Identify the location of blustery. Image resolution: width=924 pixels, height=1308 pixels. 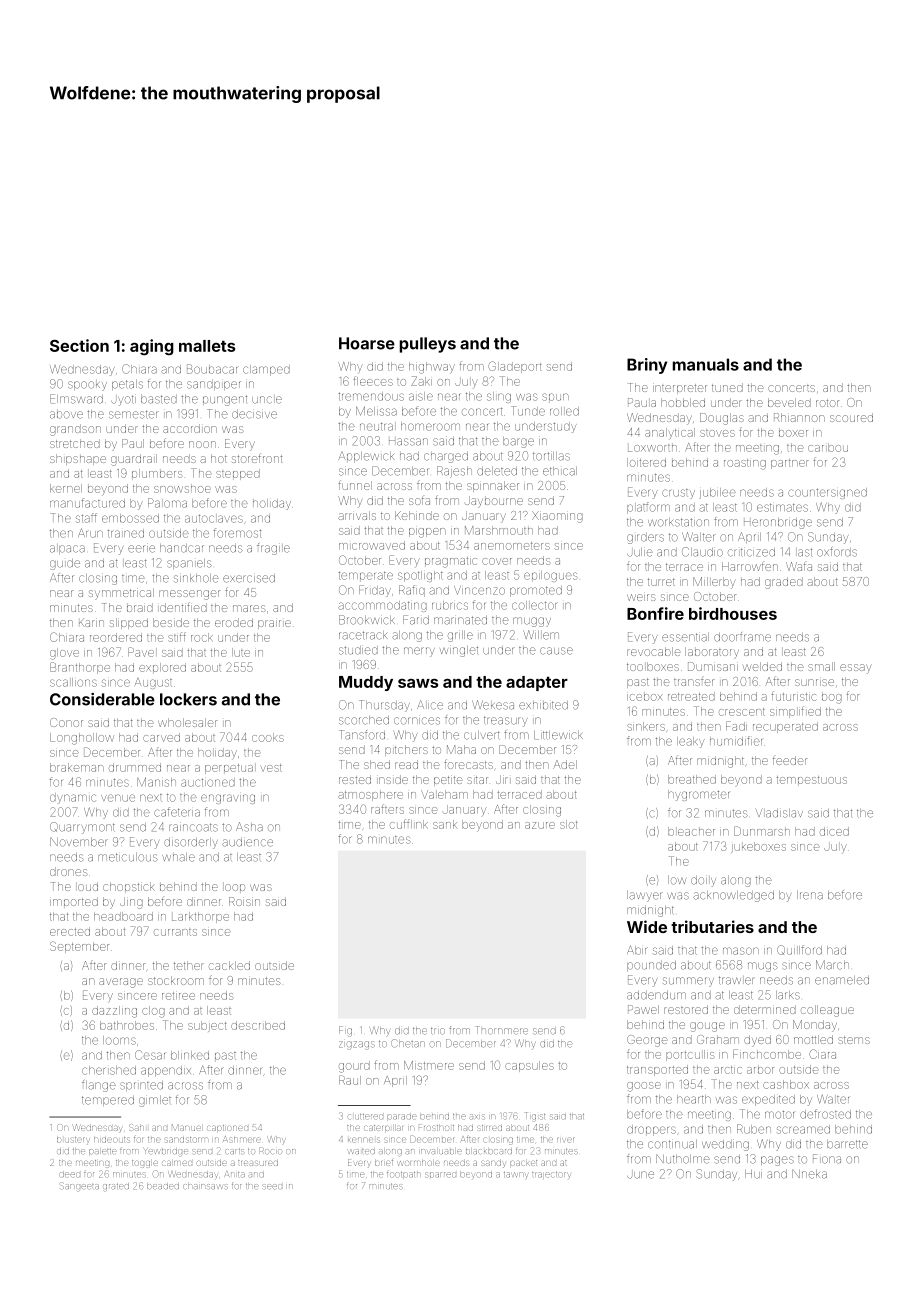
(73, 1140).
